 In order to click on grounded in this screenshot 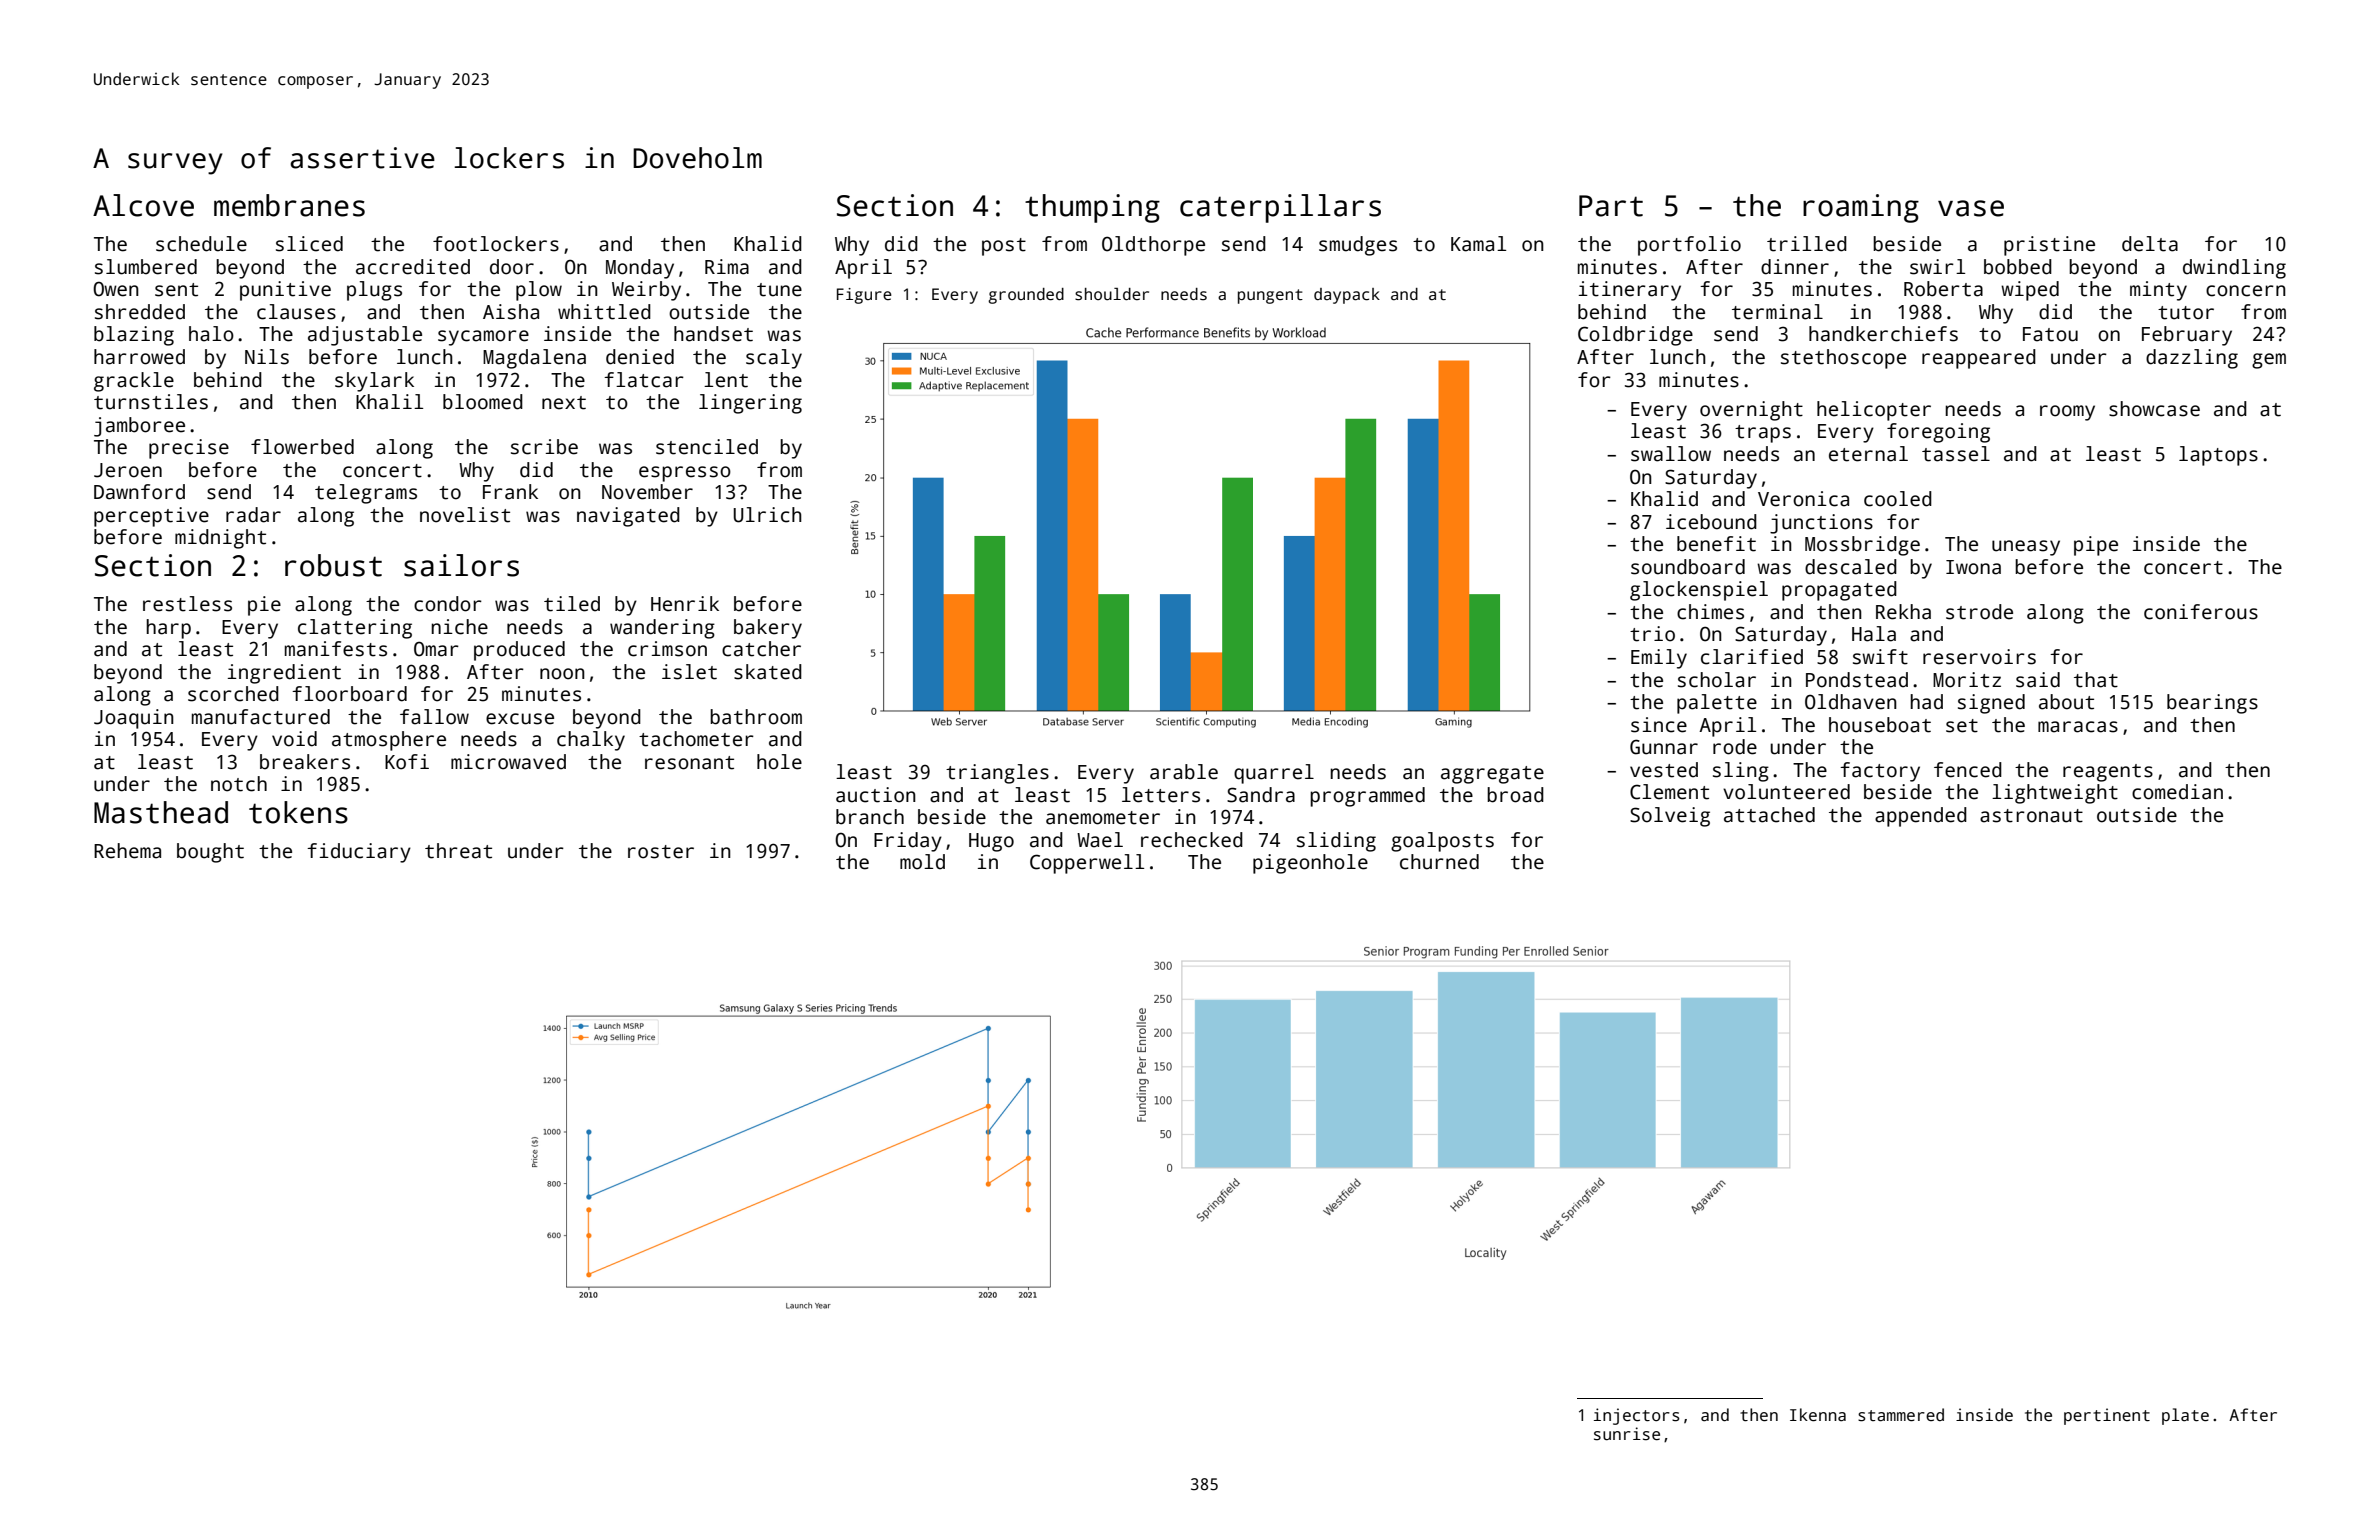, I will do `click(1026, 296)`.
